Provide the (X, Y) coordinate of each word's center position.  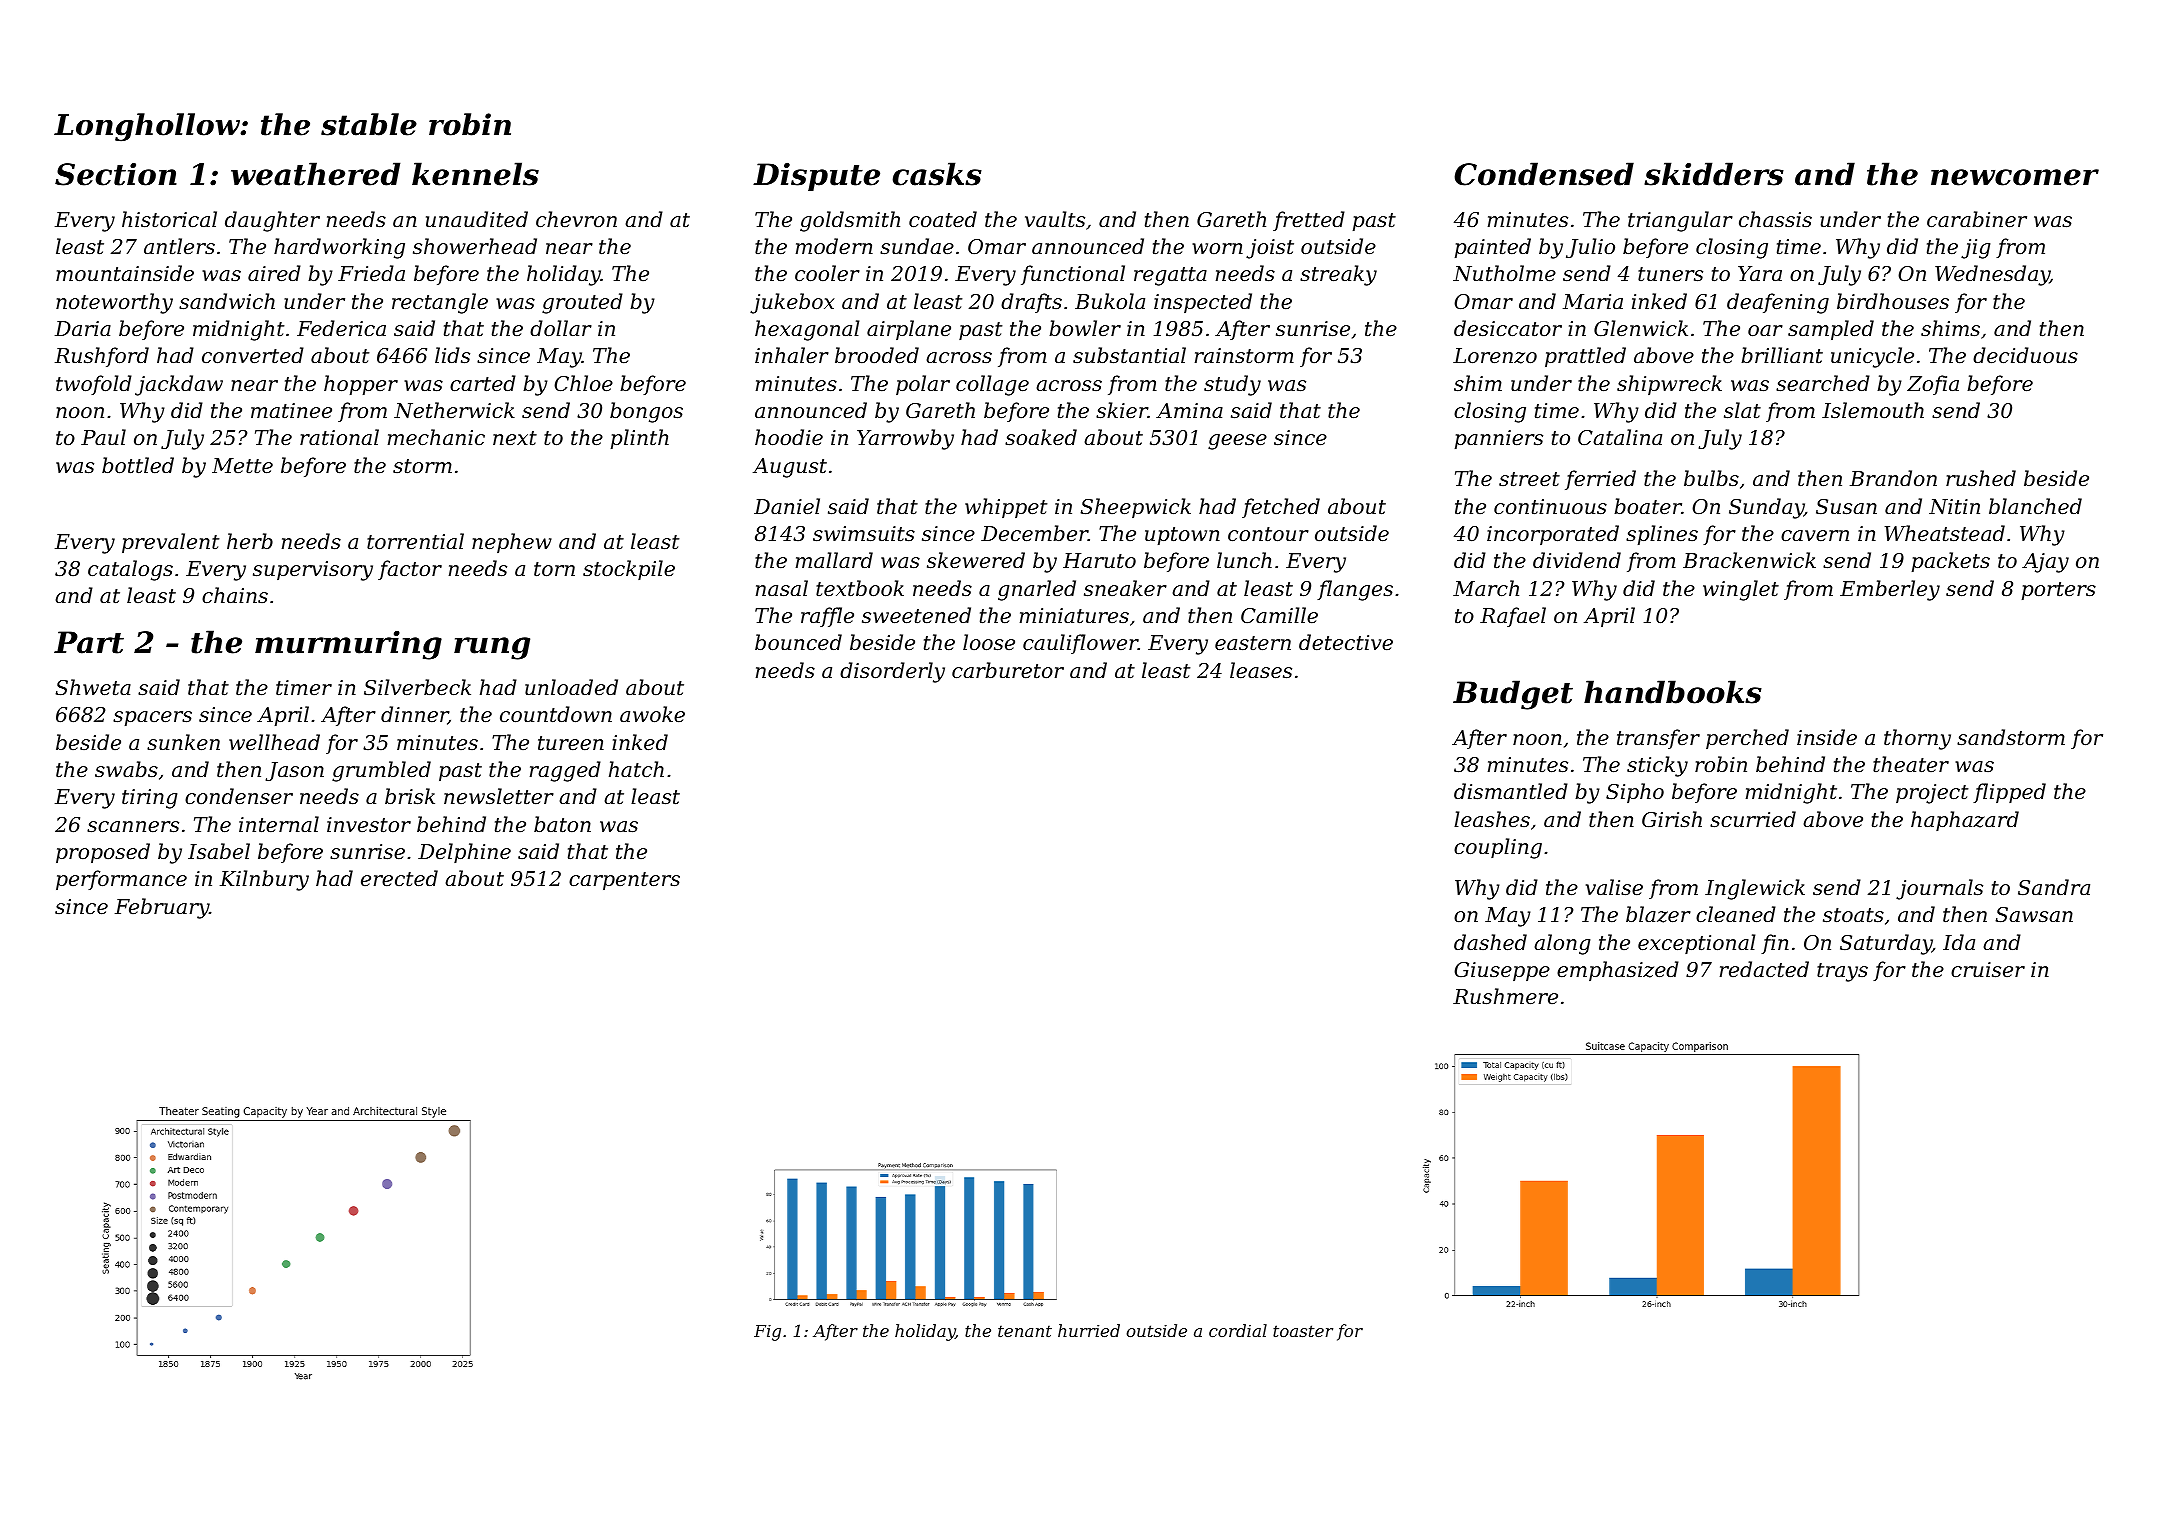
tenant (1025, 1331)
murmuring (348, 645)
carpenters (624, 881)
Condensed (1544, 174)
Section (116, 174)
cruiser (1988, 970)
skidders (1714, 174)
